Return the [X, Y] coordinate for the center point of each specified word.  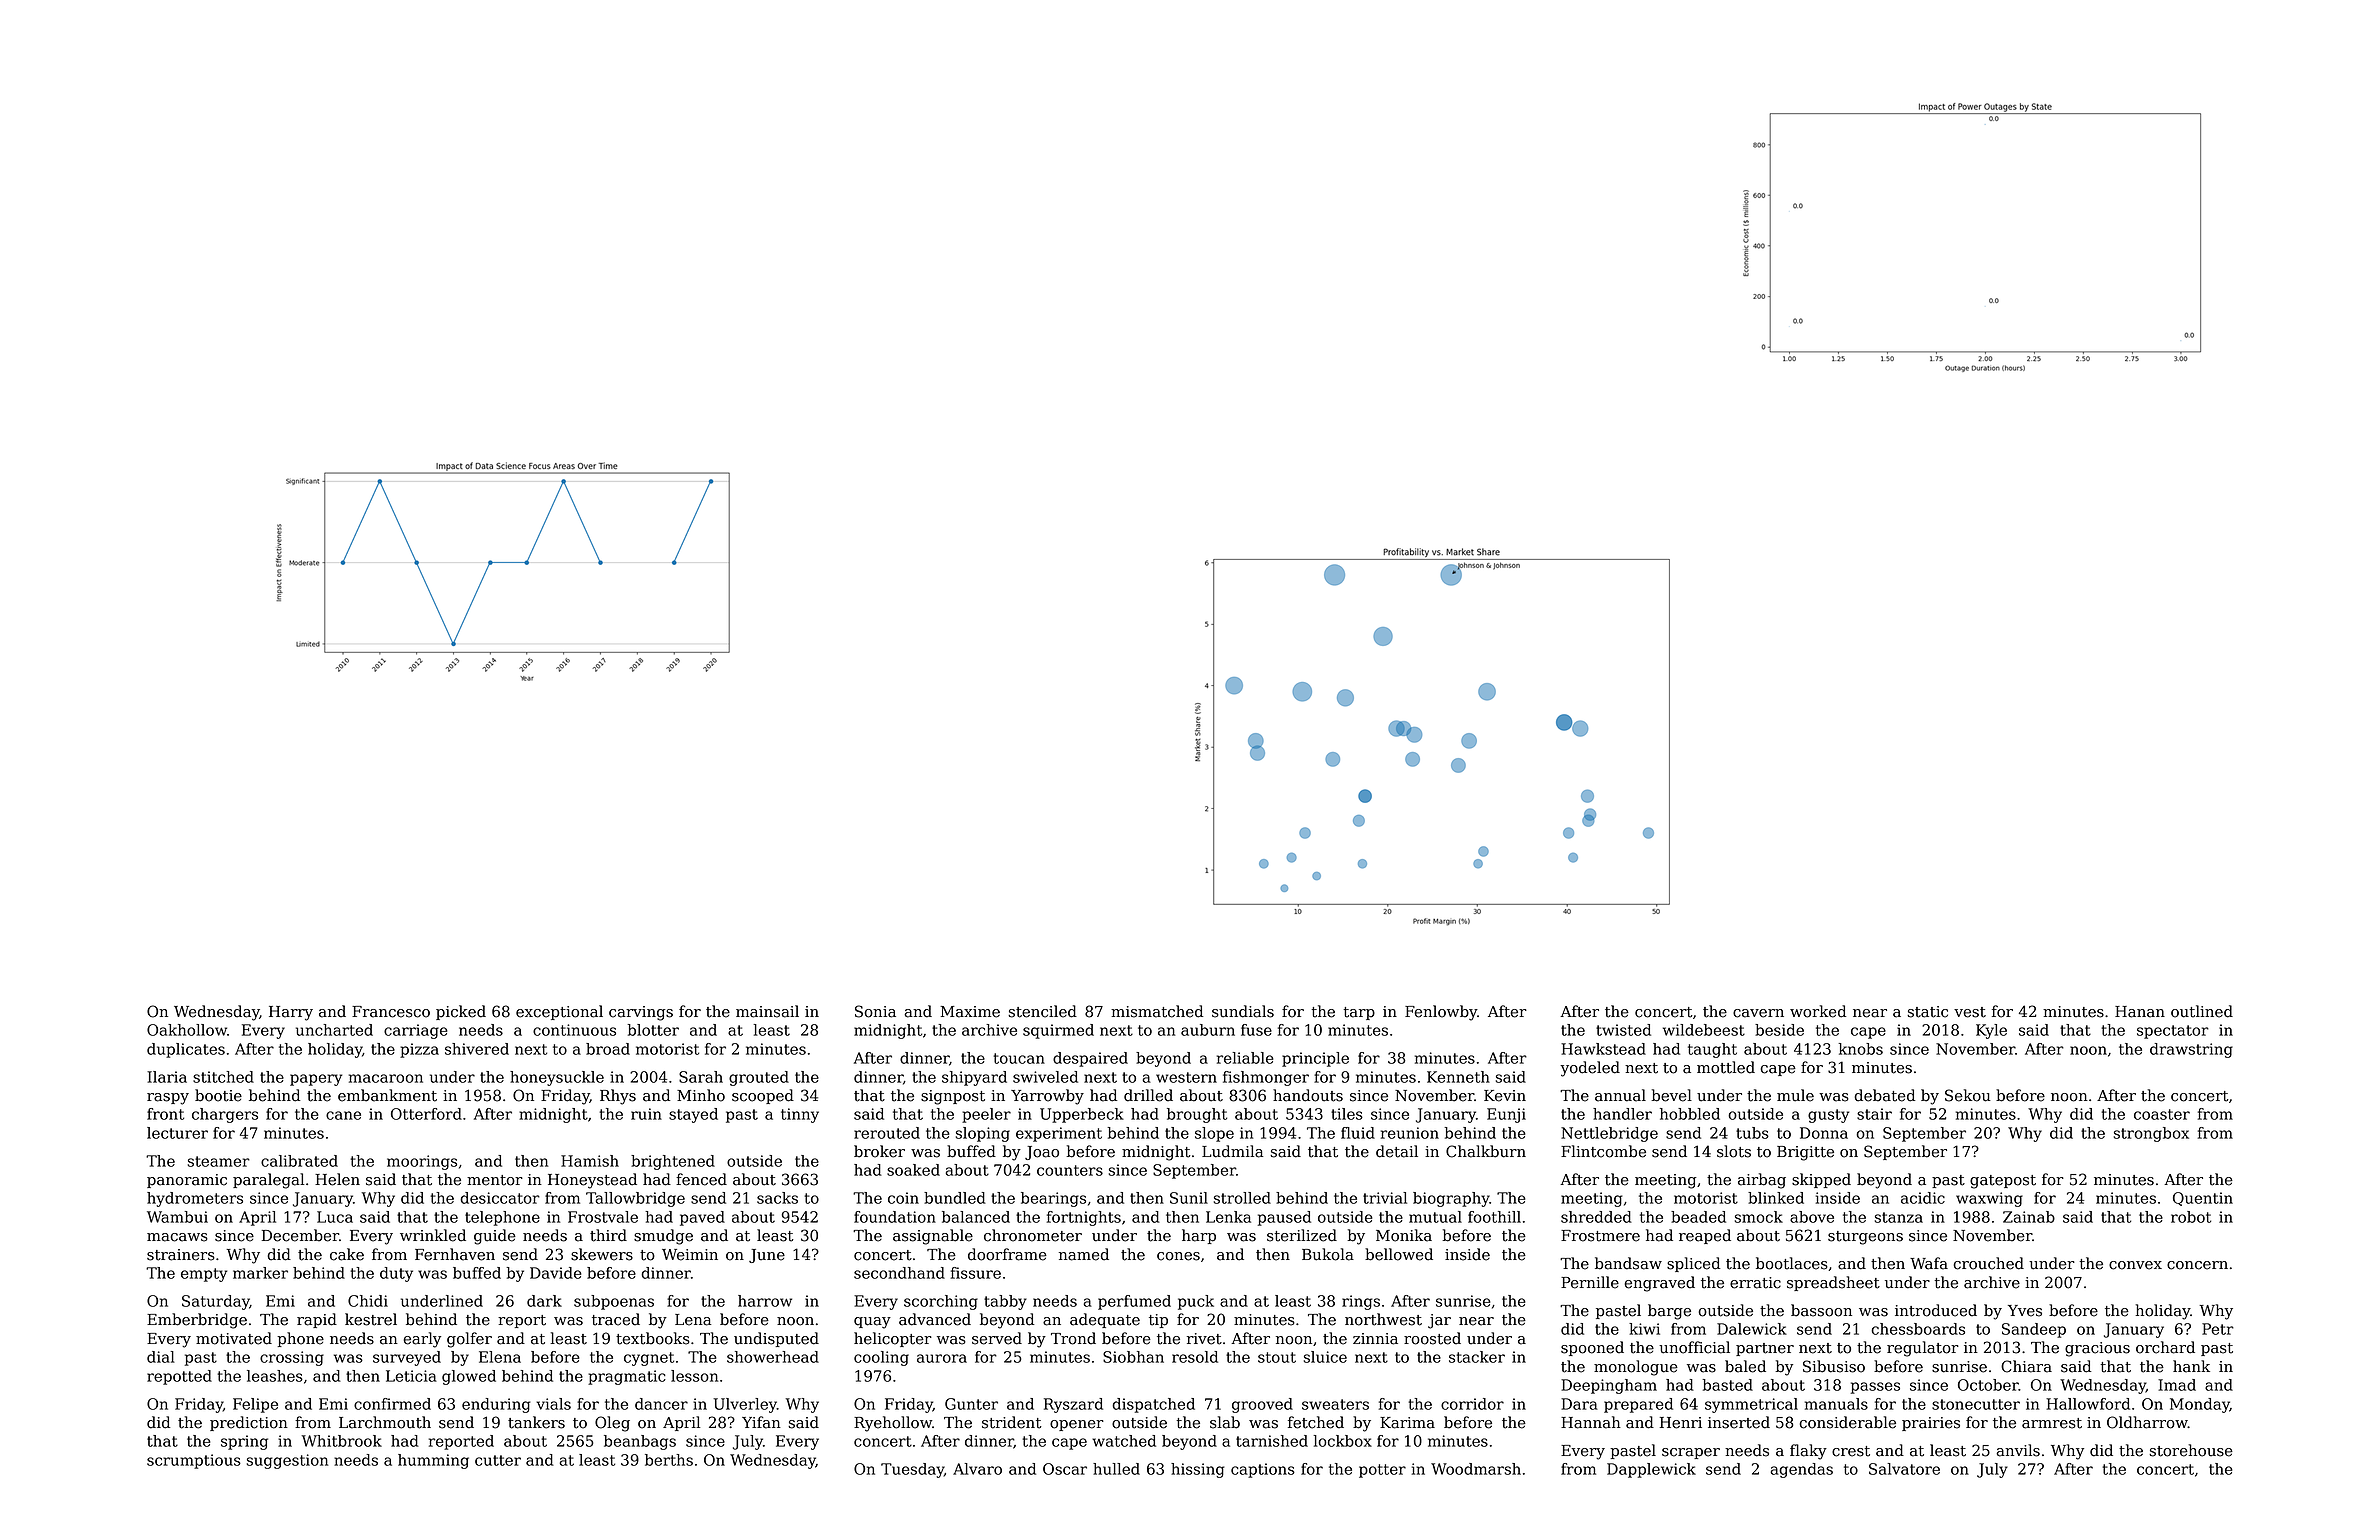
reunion [1410, 1133]
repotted [179, 1377]
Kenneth [1458, 1077]
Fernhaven [455, 1254]
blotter [653, 1030]
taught [1712, 1050]
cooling [881, 1358]
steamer [219, 1161]
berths [669, 1460]
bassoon [1821, 1310]
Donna [1824, 1133]
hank [2191, 1366]
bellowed [1399, 1254]
